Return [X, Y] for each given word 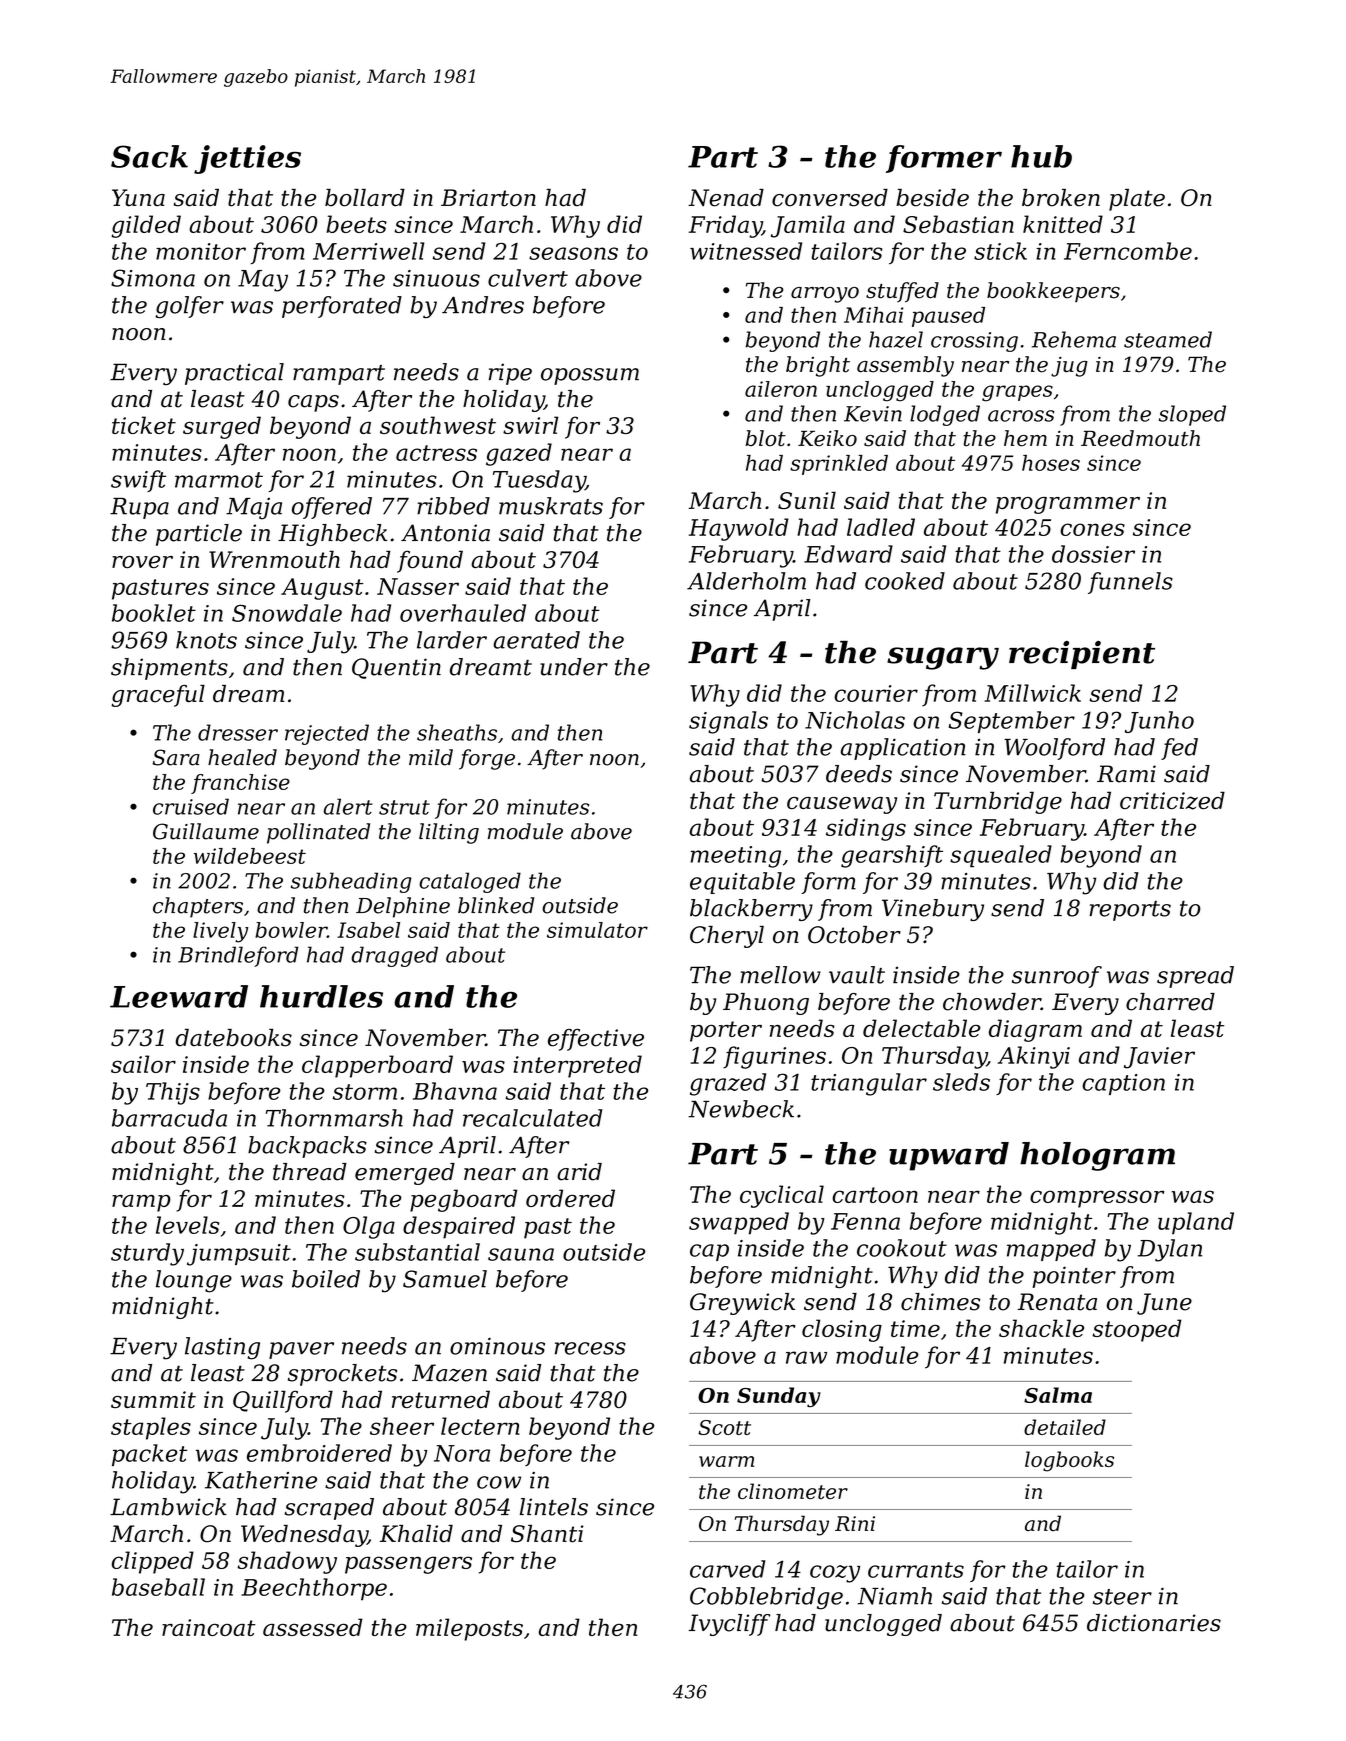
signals [728, 722]
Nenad [726, 198]
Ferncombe [1128, 251]
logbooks [1069, 1461]
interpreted [577, 1066]
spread [1195, 977]
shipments [169, 669]
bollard [365, 198]
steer [1122, 1597]
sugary [943, 658]
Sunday [779, 1397]
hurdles [321, 996]
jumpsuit [239, 1255]
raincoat [209, 1627]
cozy [835, 1574]
